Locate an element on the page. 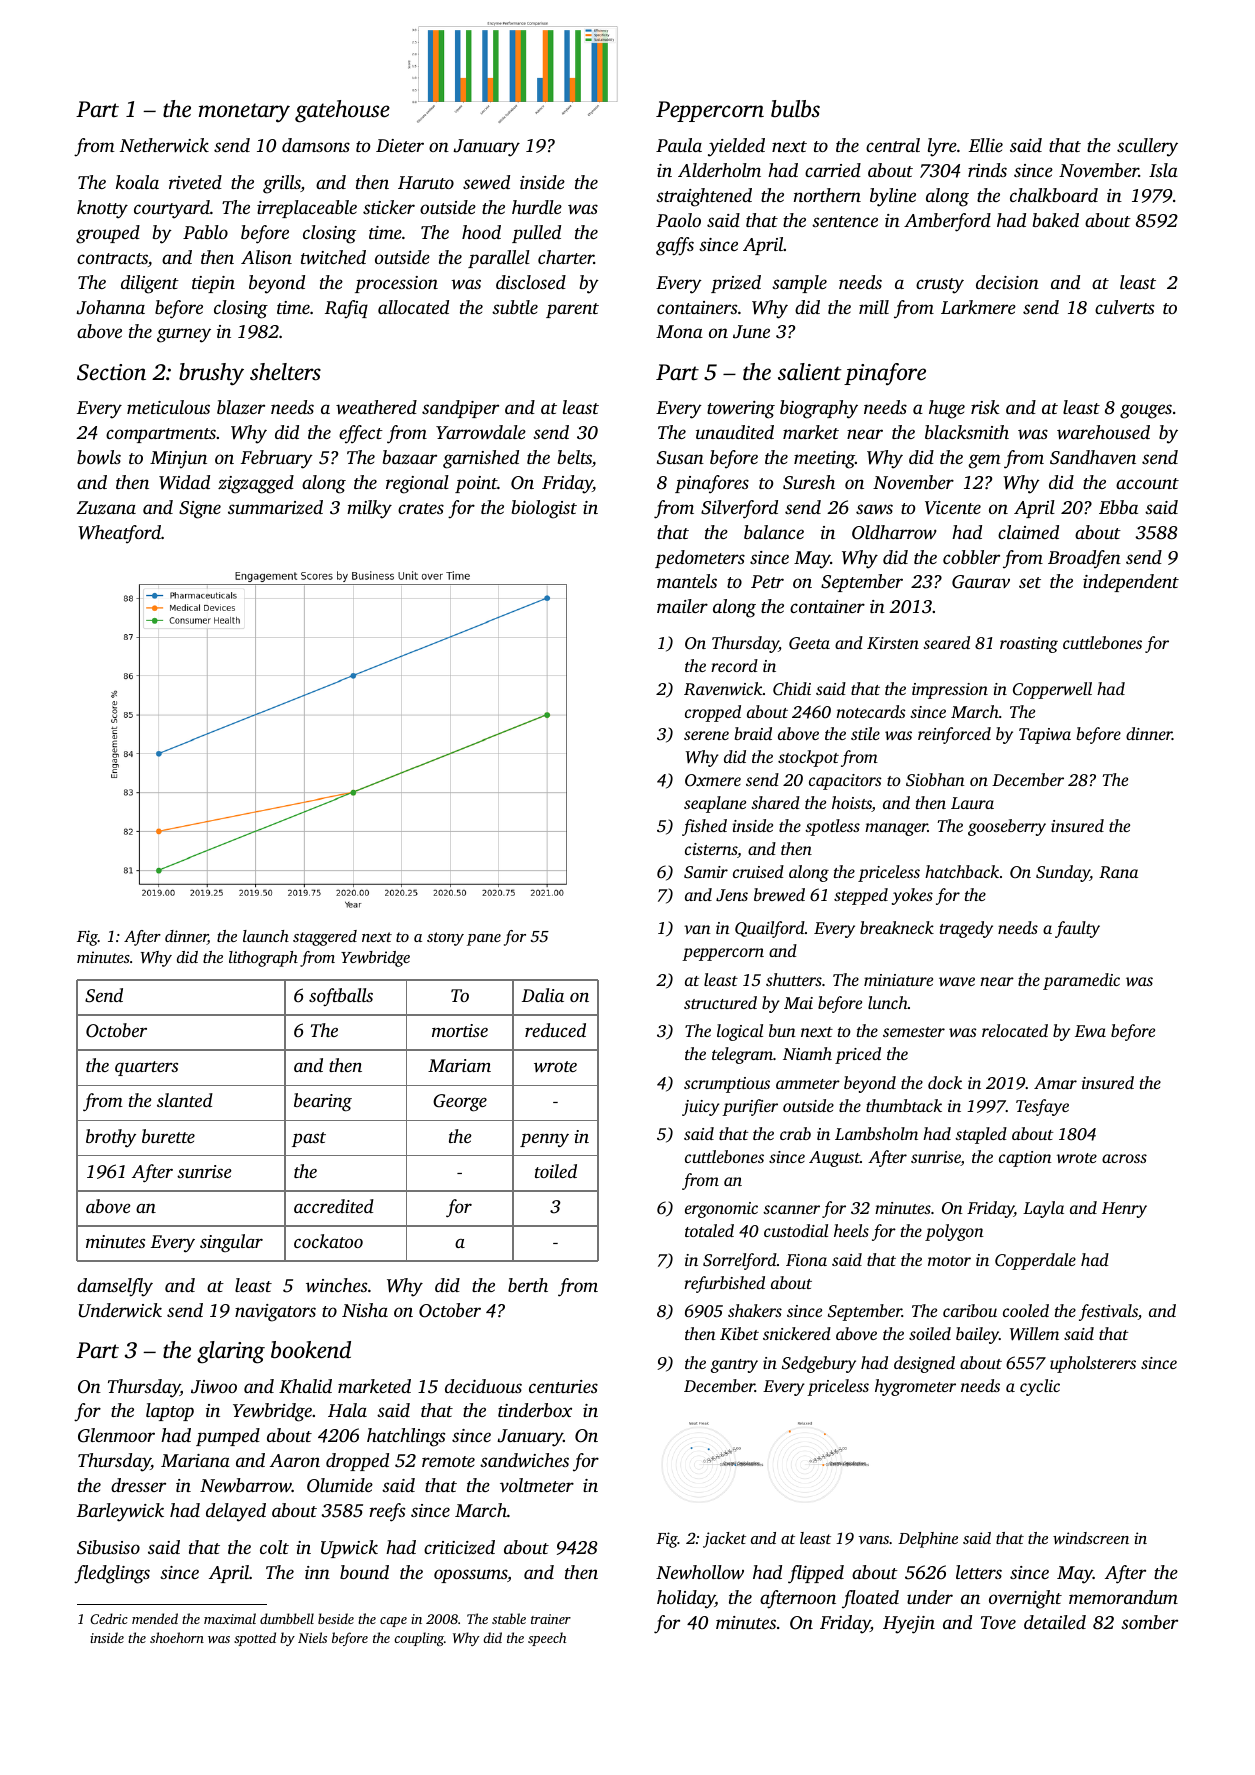 This page has width=1255, height=1775. berth is located at coordinates (528, 1285).
